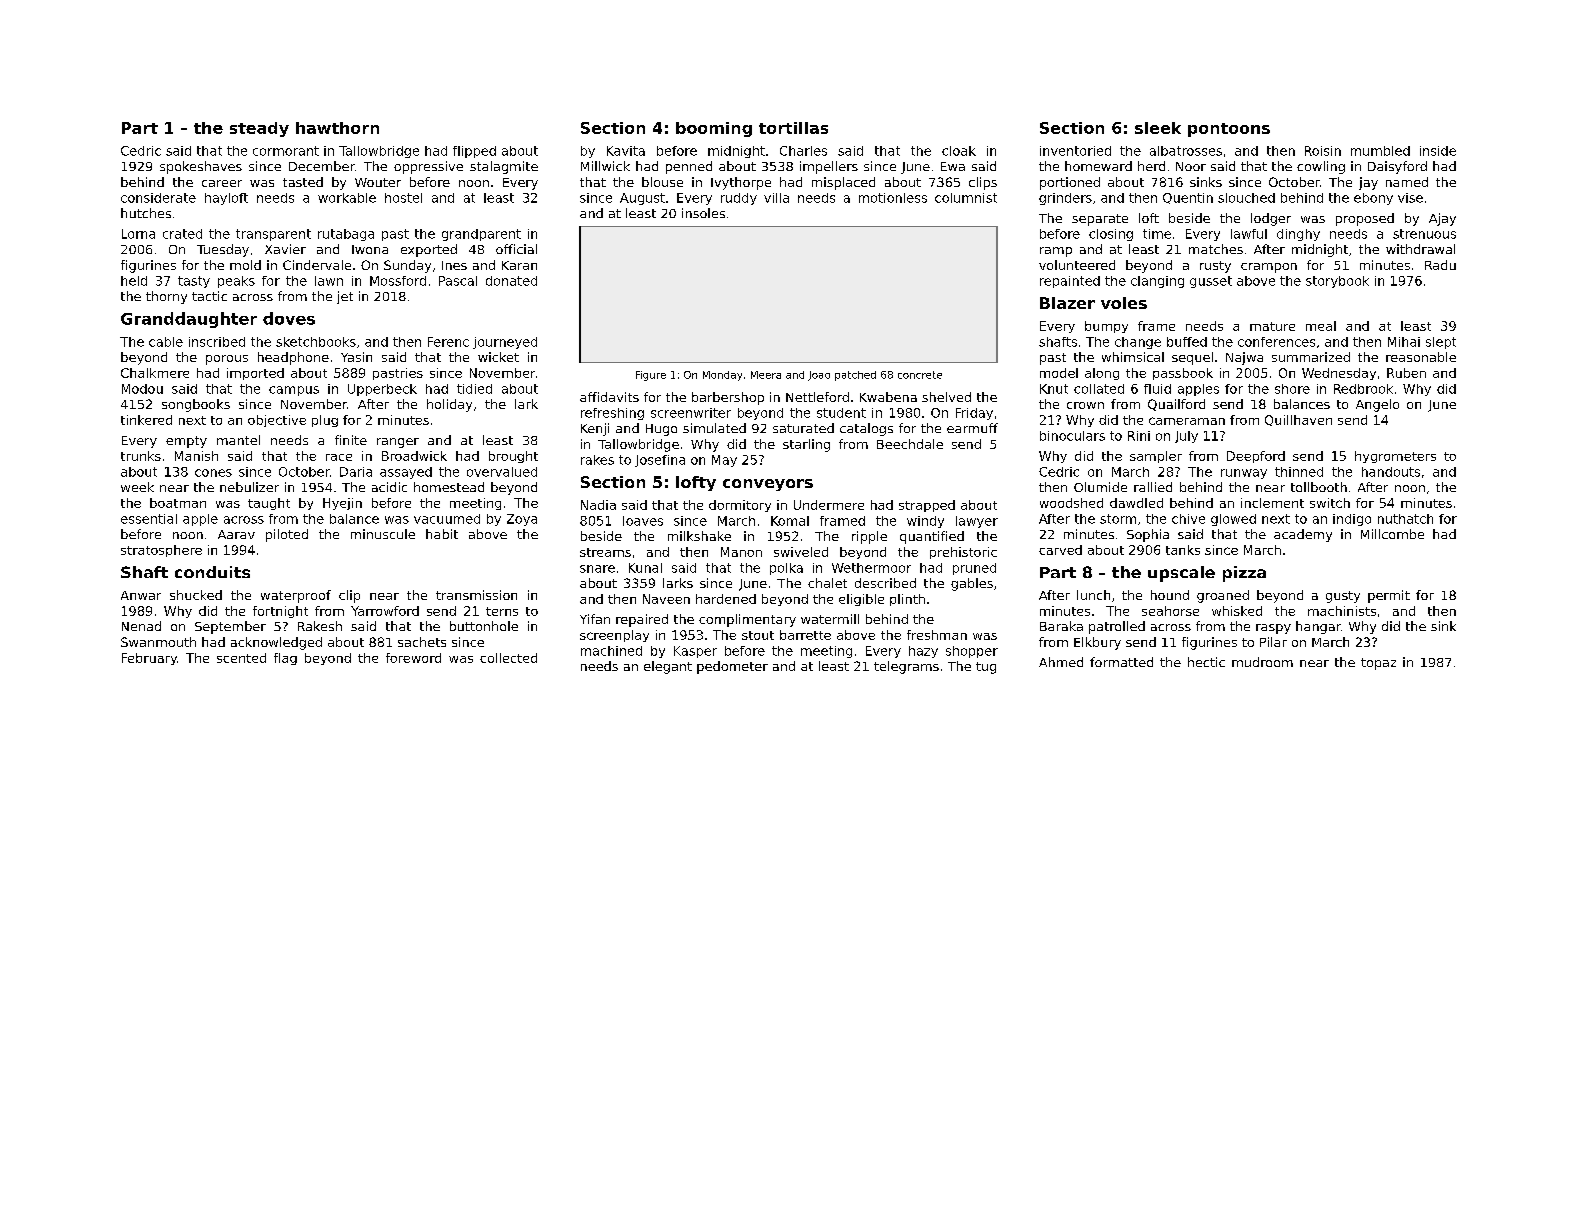 This document has height=1219, width=1577. Describe the element at coordinates (189, 320) in the document. I see `Granddaughter` at that location.
